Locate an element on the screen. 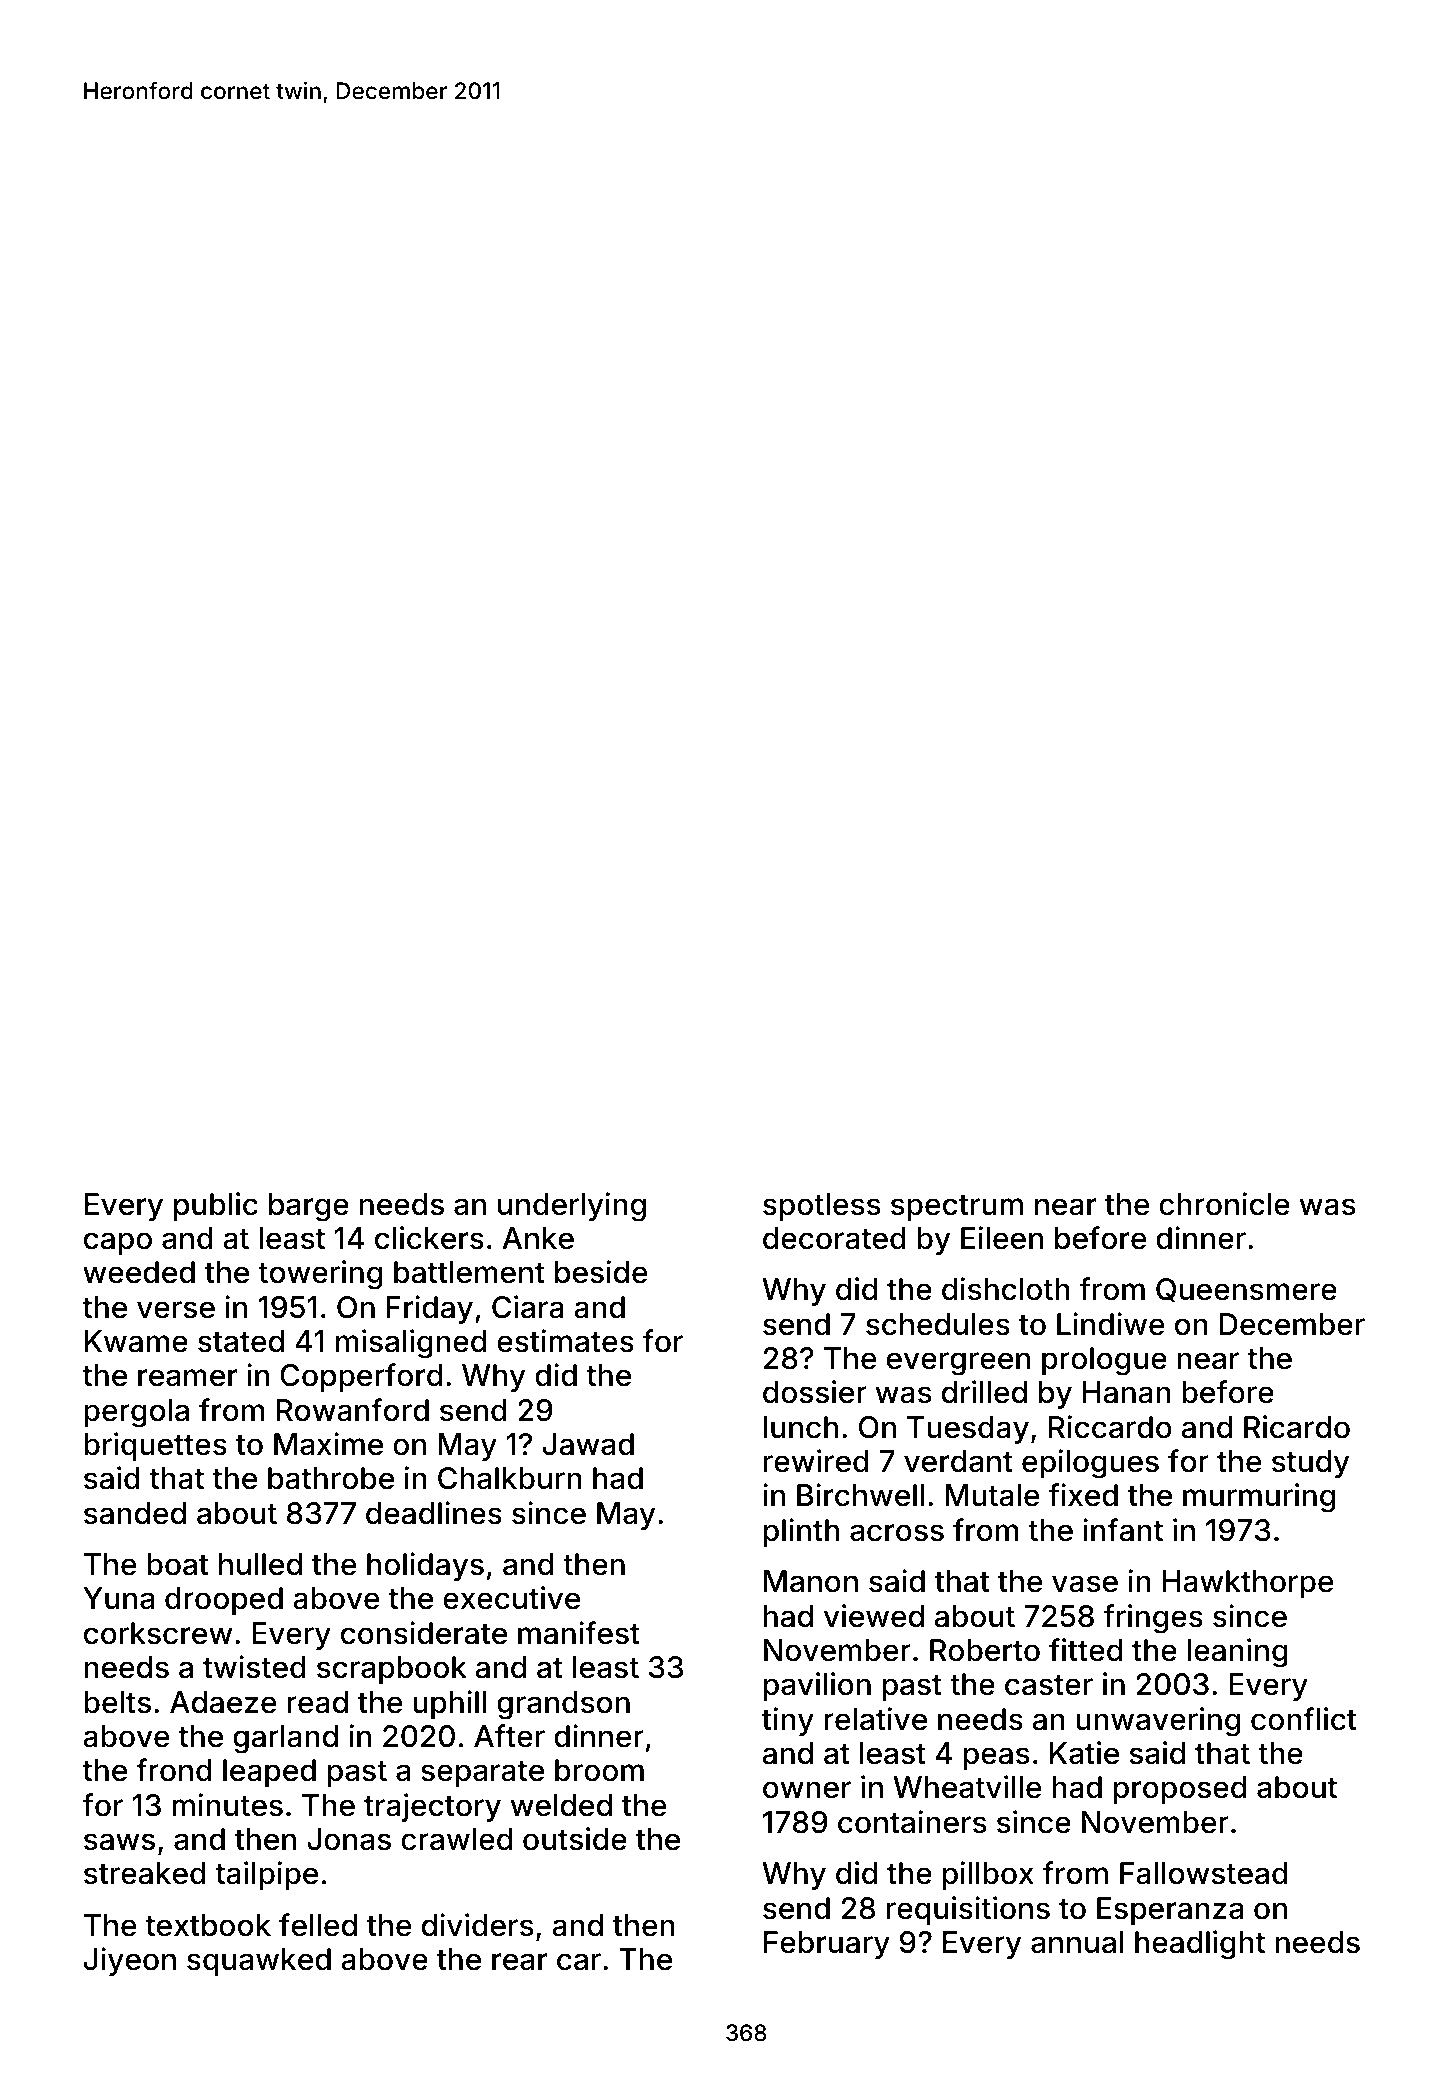 This screenshot has width=1450, height=2100. clickers is located at coordinates (429, 1238).
